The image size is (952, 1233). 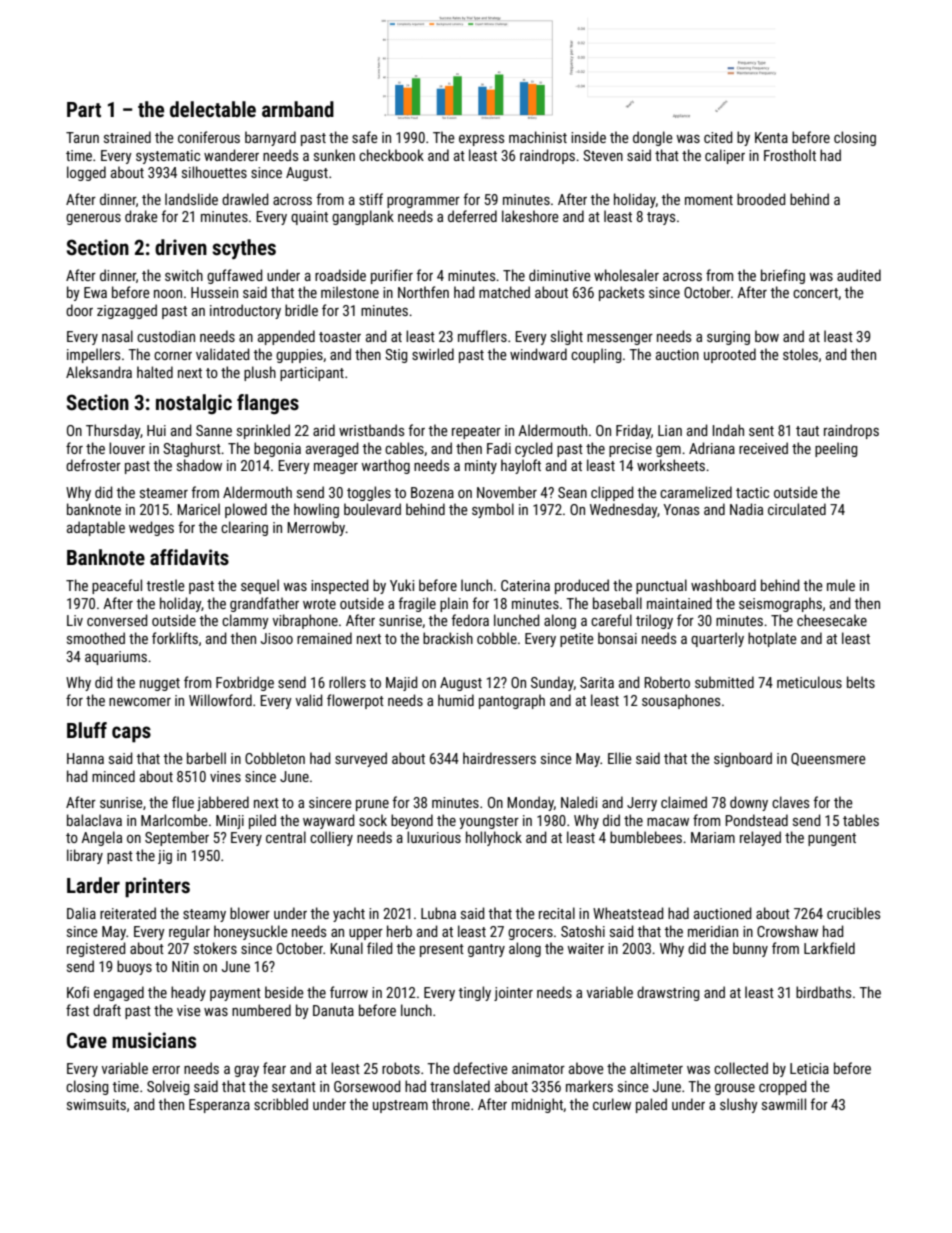 What do you see at coordinates (621, 293) in the image?
I see `packets` at bounding box center [621, 293].
